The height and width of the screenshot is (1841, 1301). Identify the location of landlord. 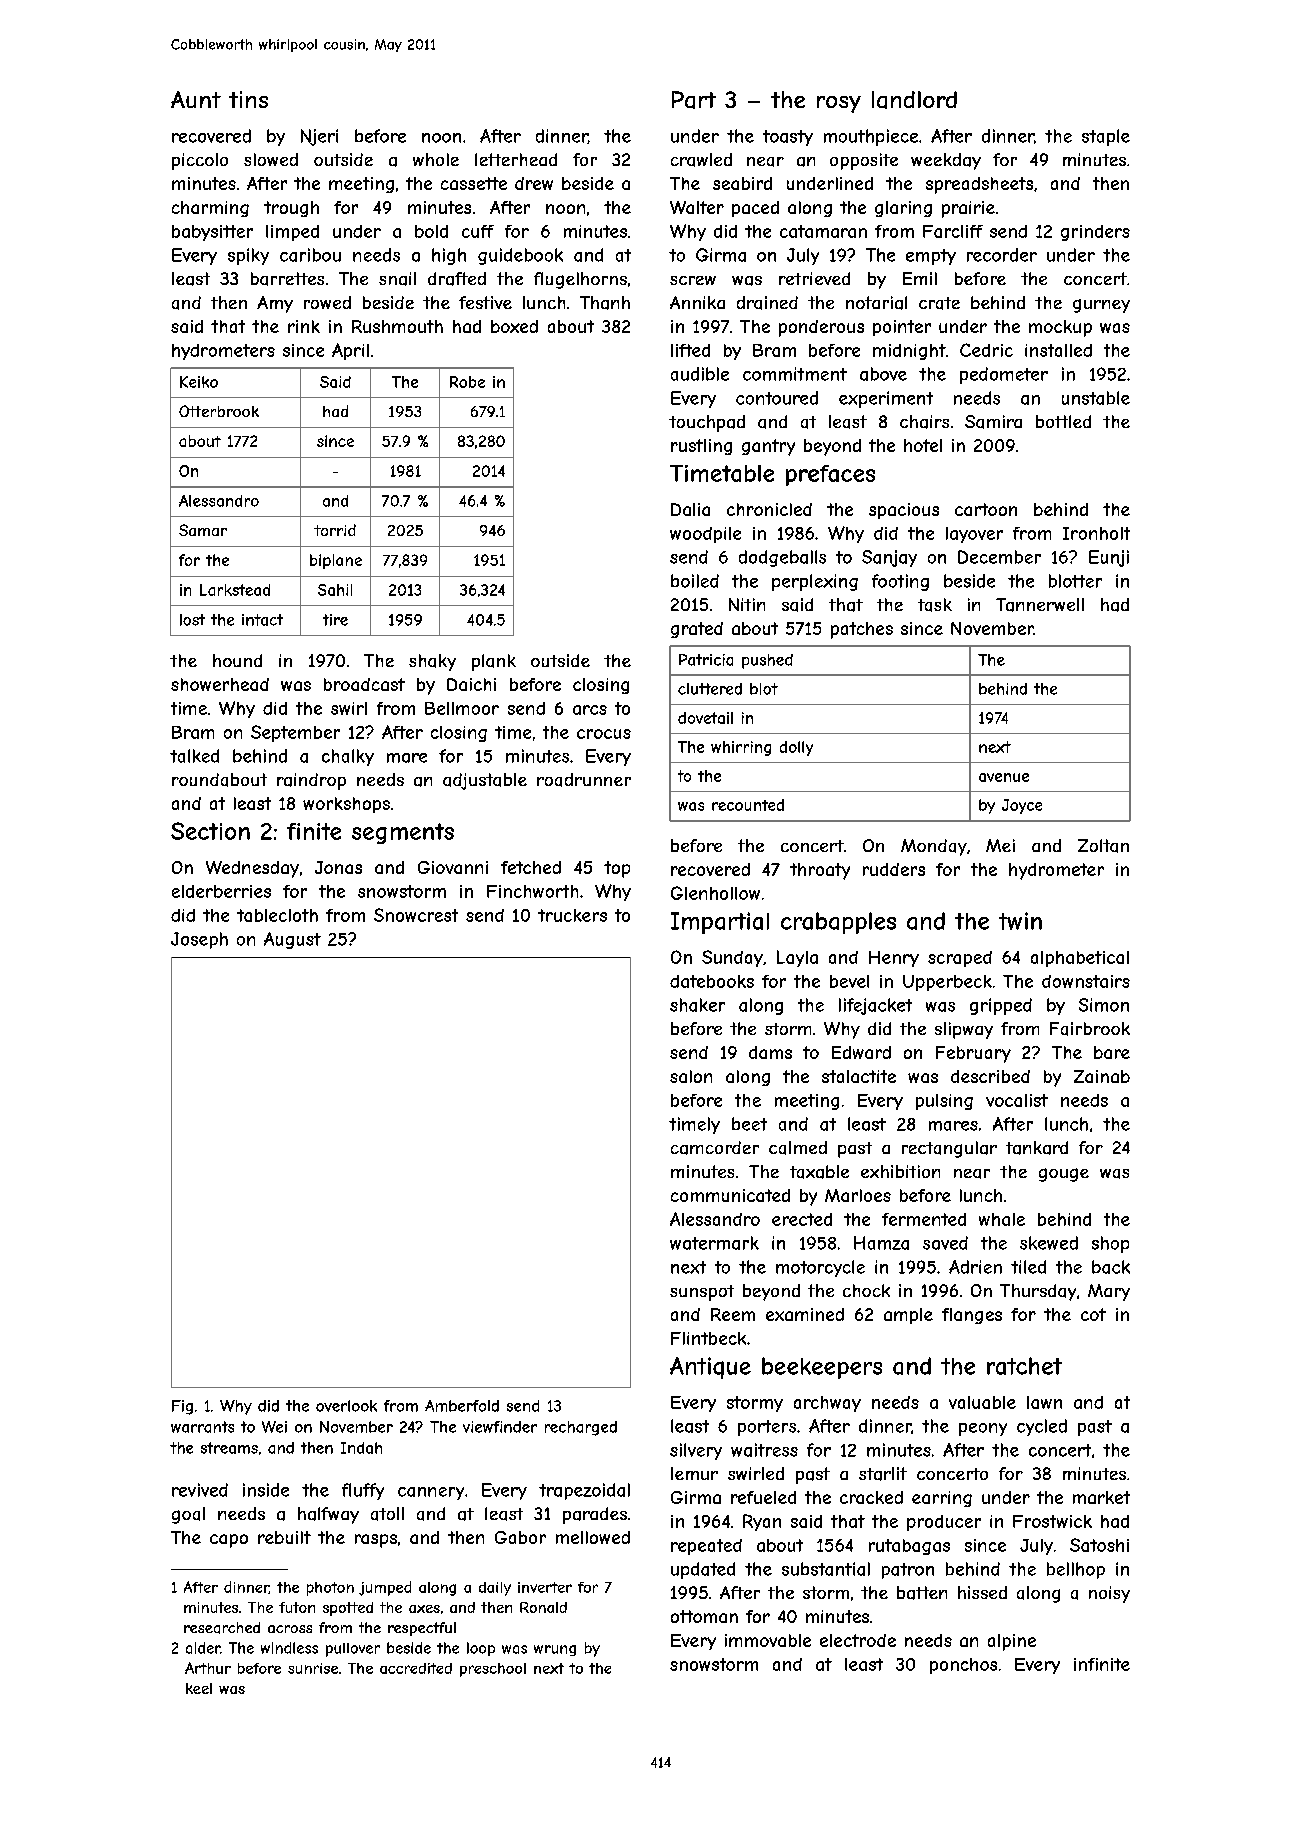
(914, 100).
